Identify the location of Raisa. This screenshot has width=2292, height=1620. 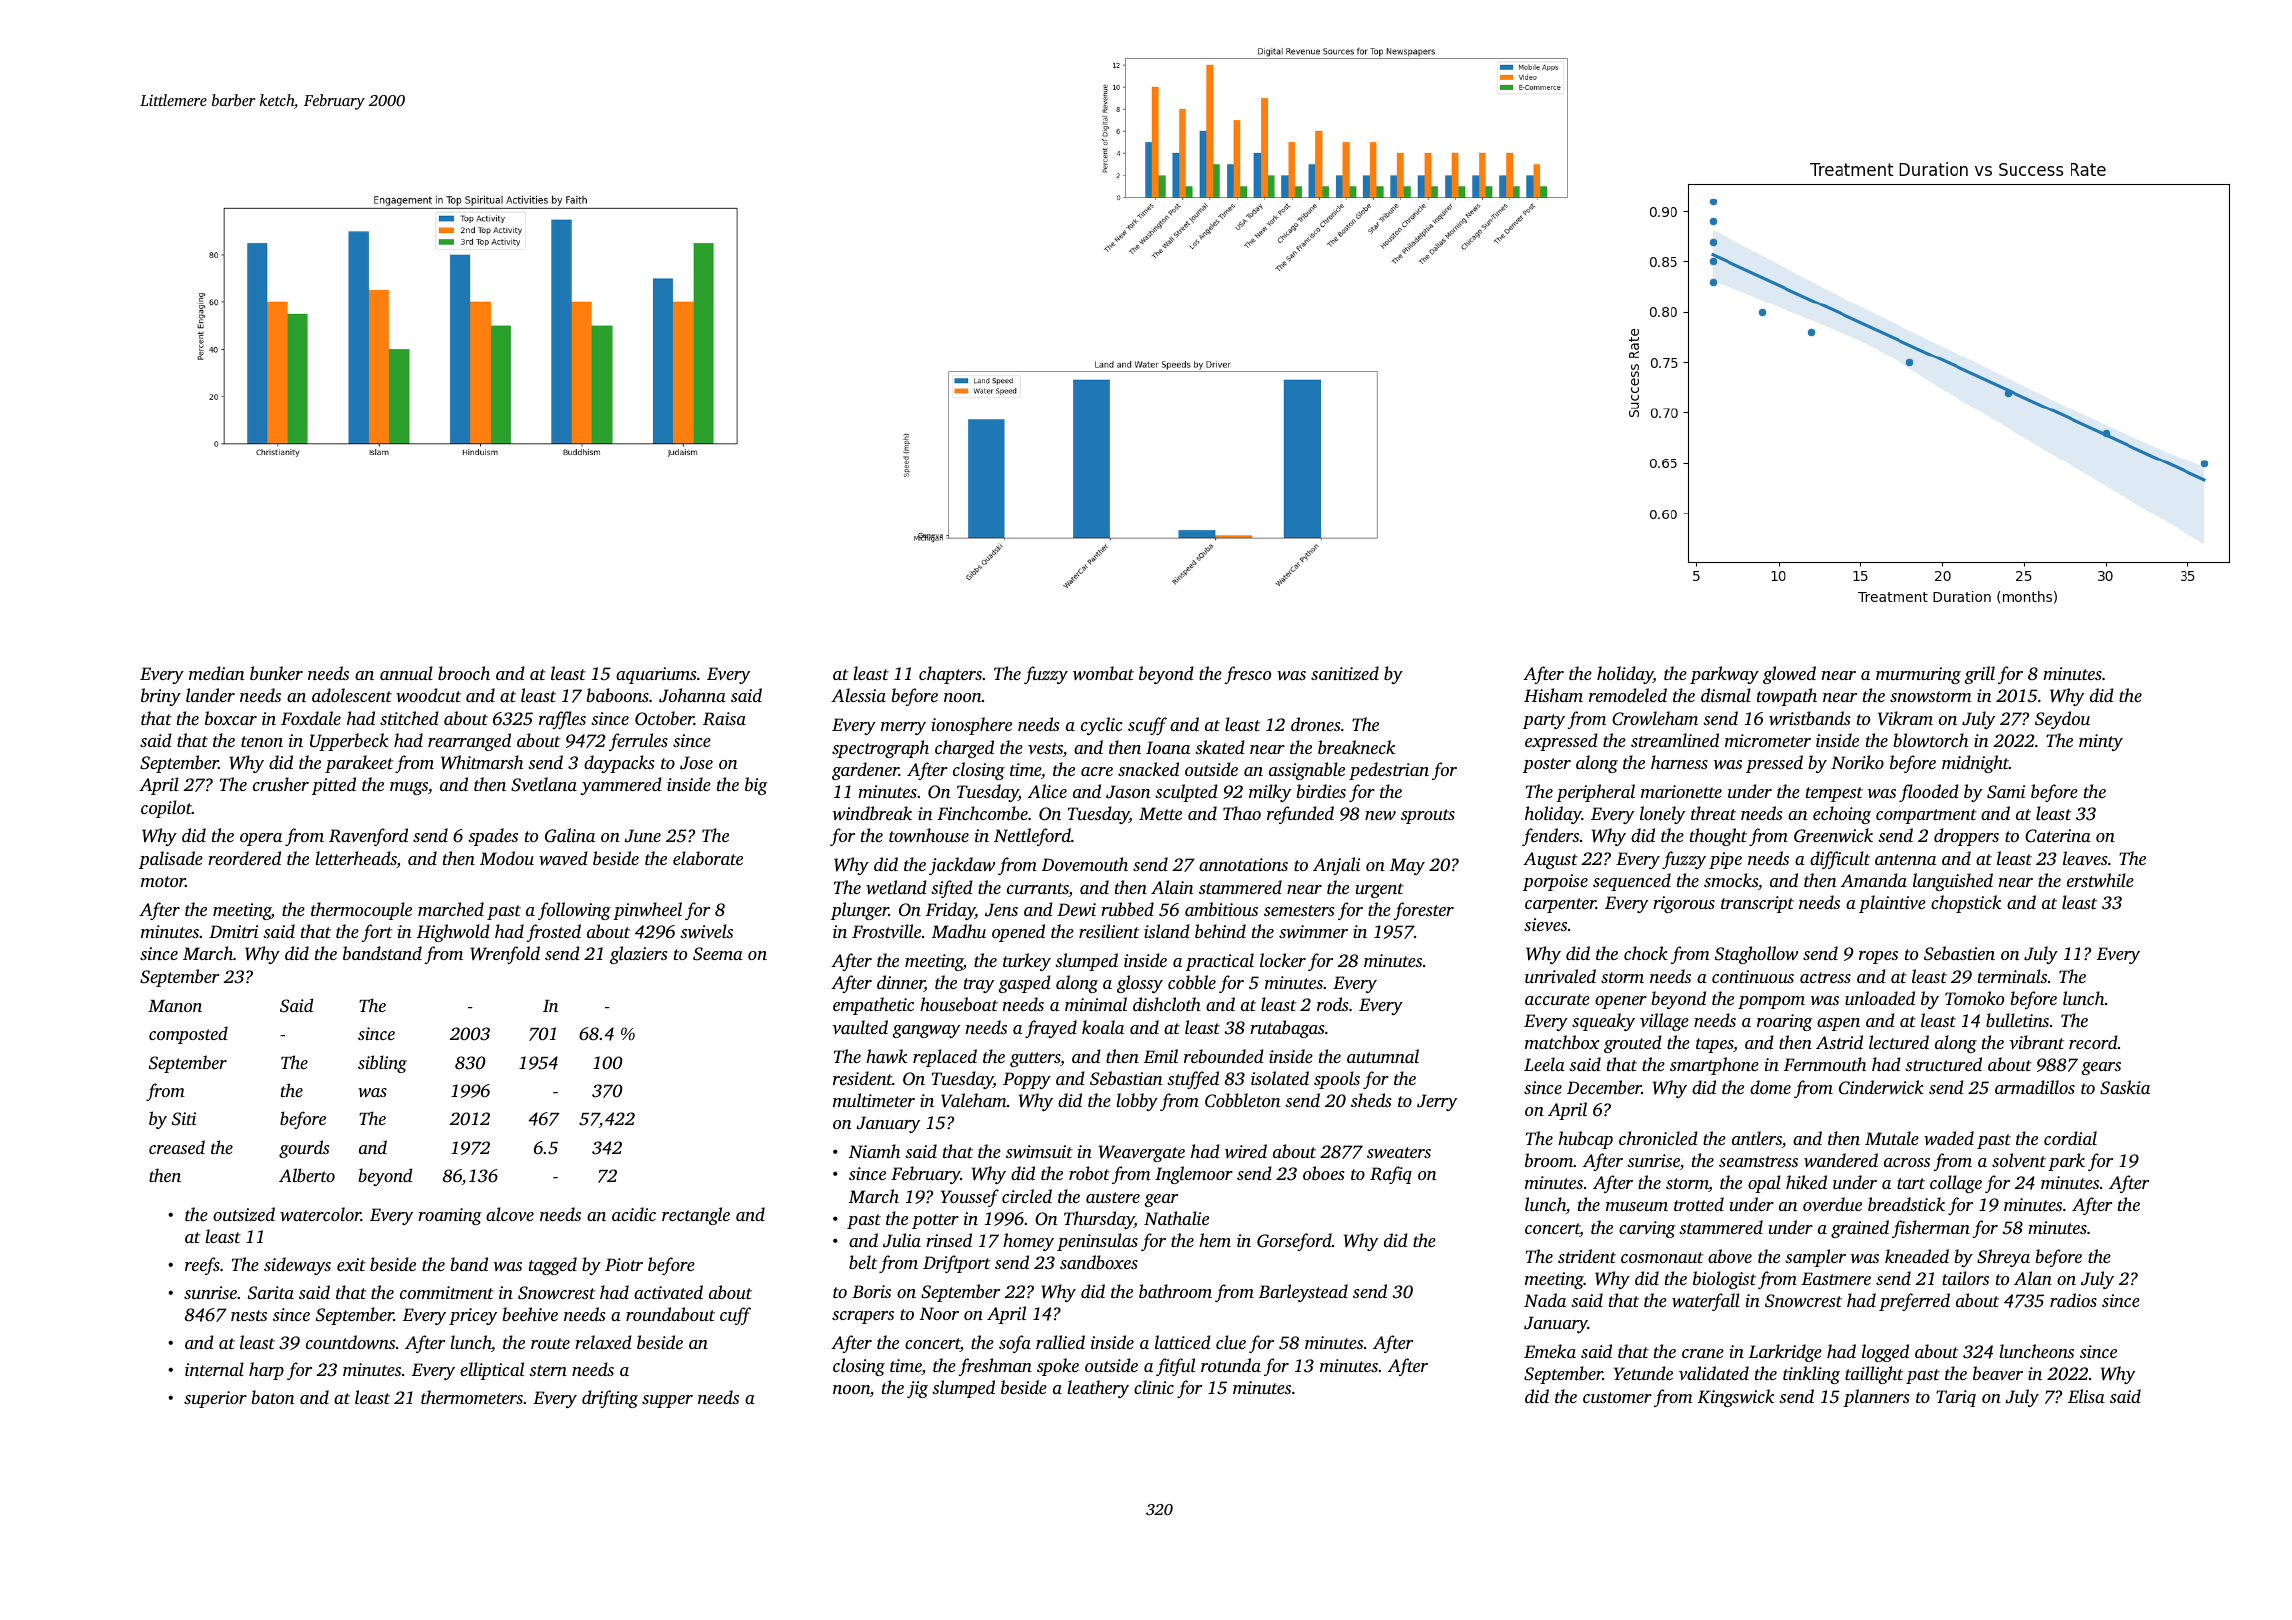
(724, 719).
